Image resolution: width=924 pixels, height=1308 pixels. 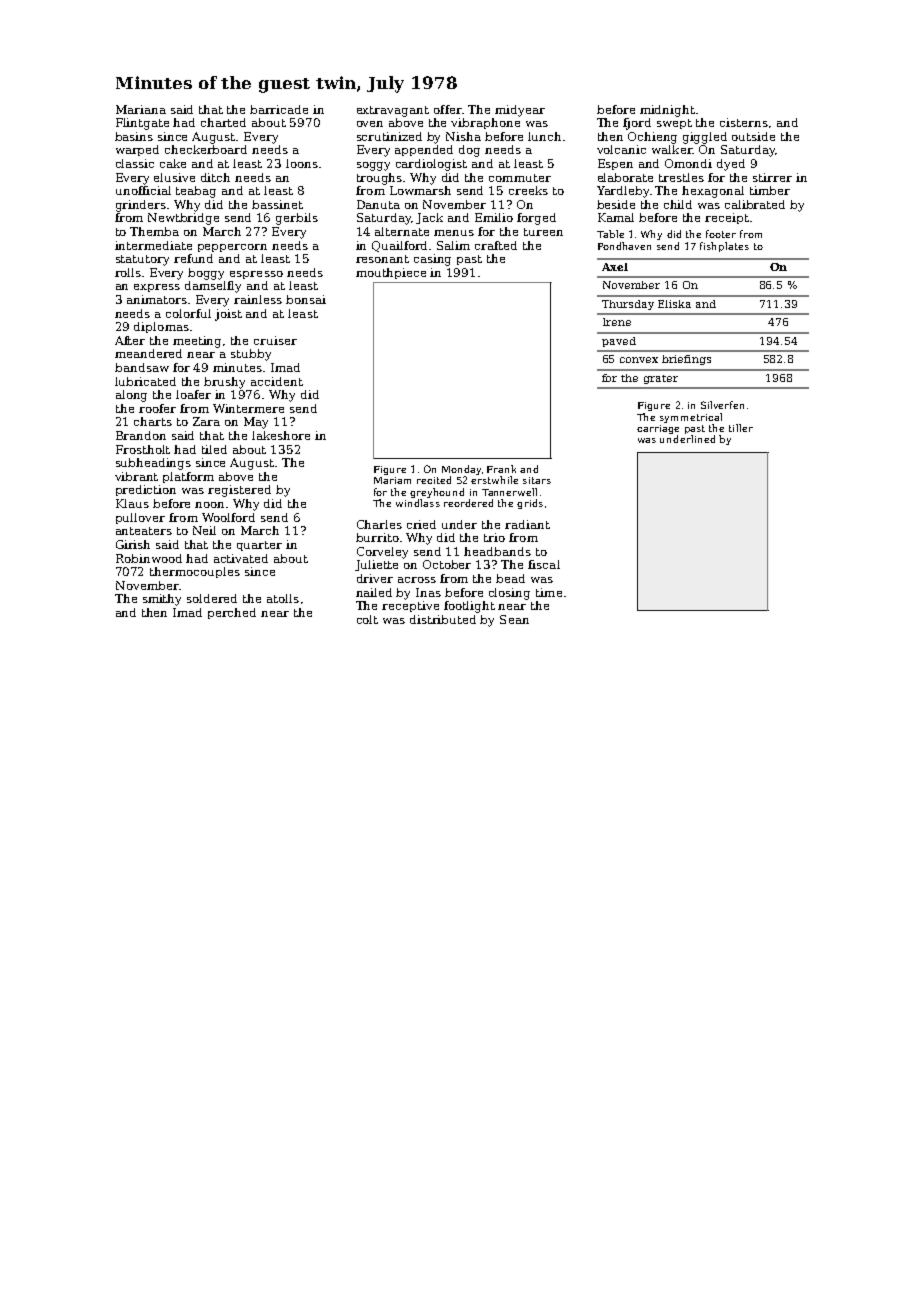 I want to click on grids, so click(x=530, y=504).
